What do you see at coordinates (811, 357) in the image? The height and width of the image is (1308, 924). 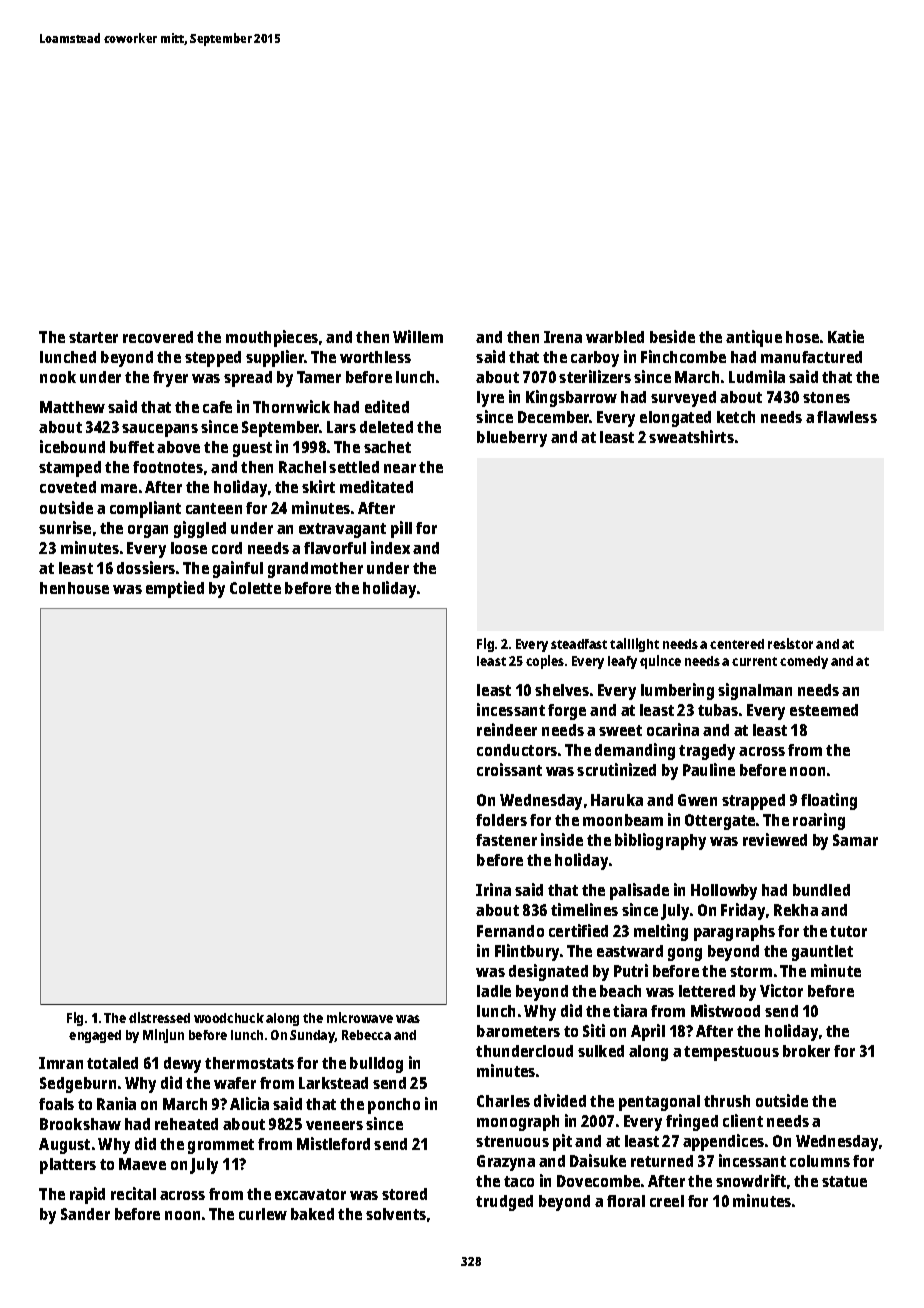 I see `manufactured` at bounding box center [811, 357].
